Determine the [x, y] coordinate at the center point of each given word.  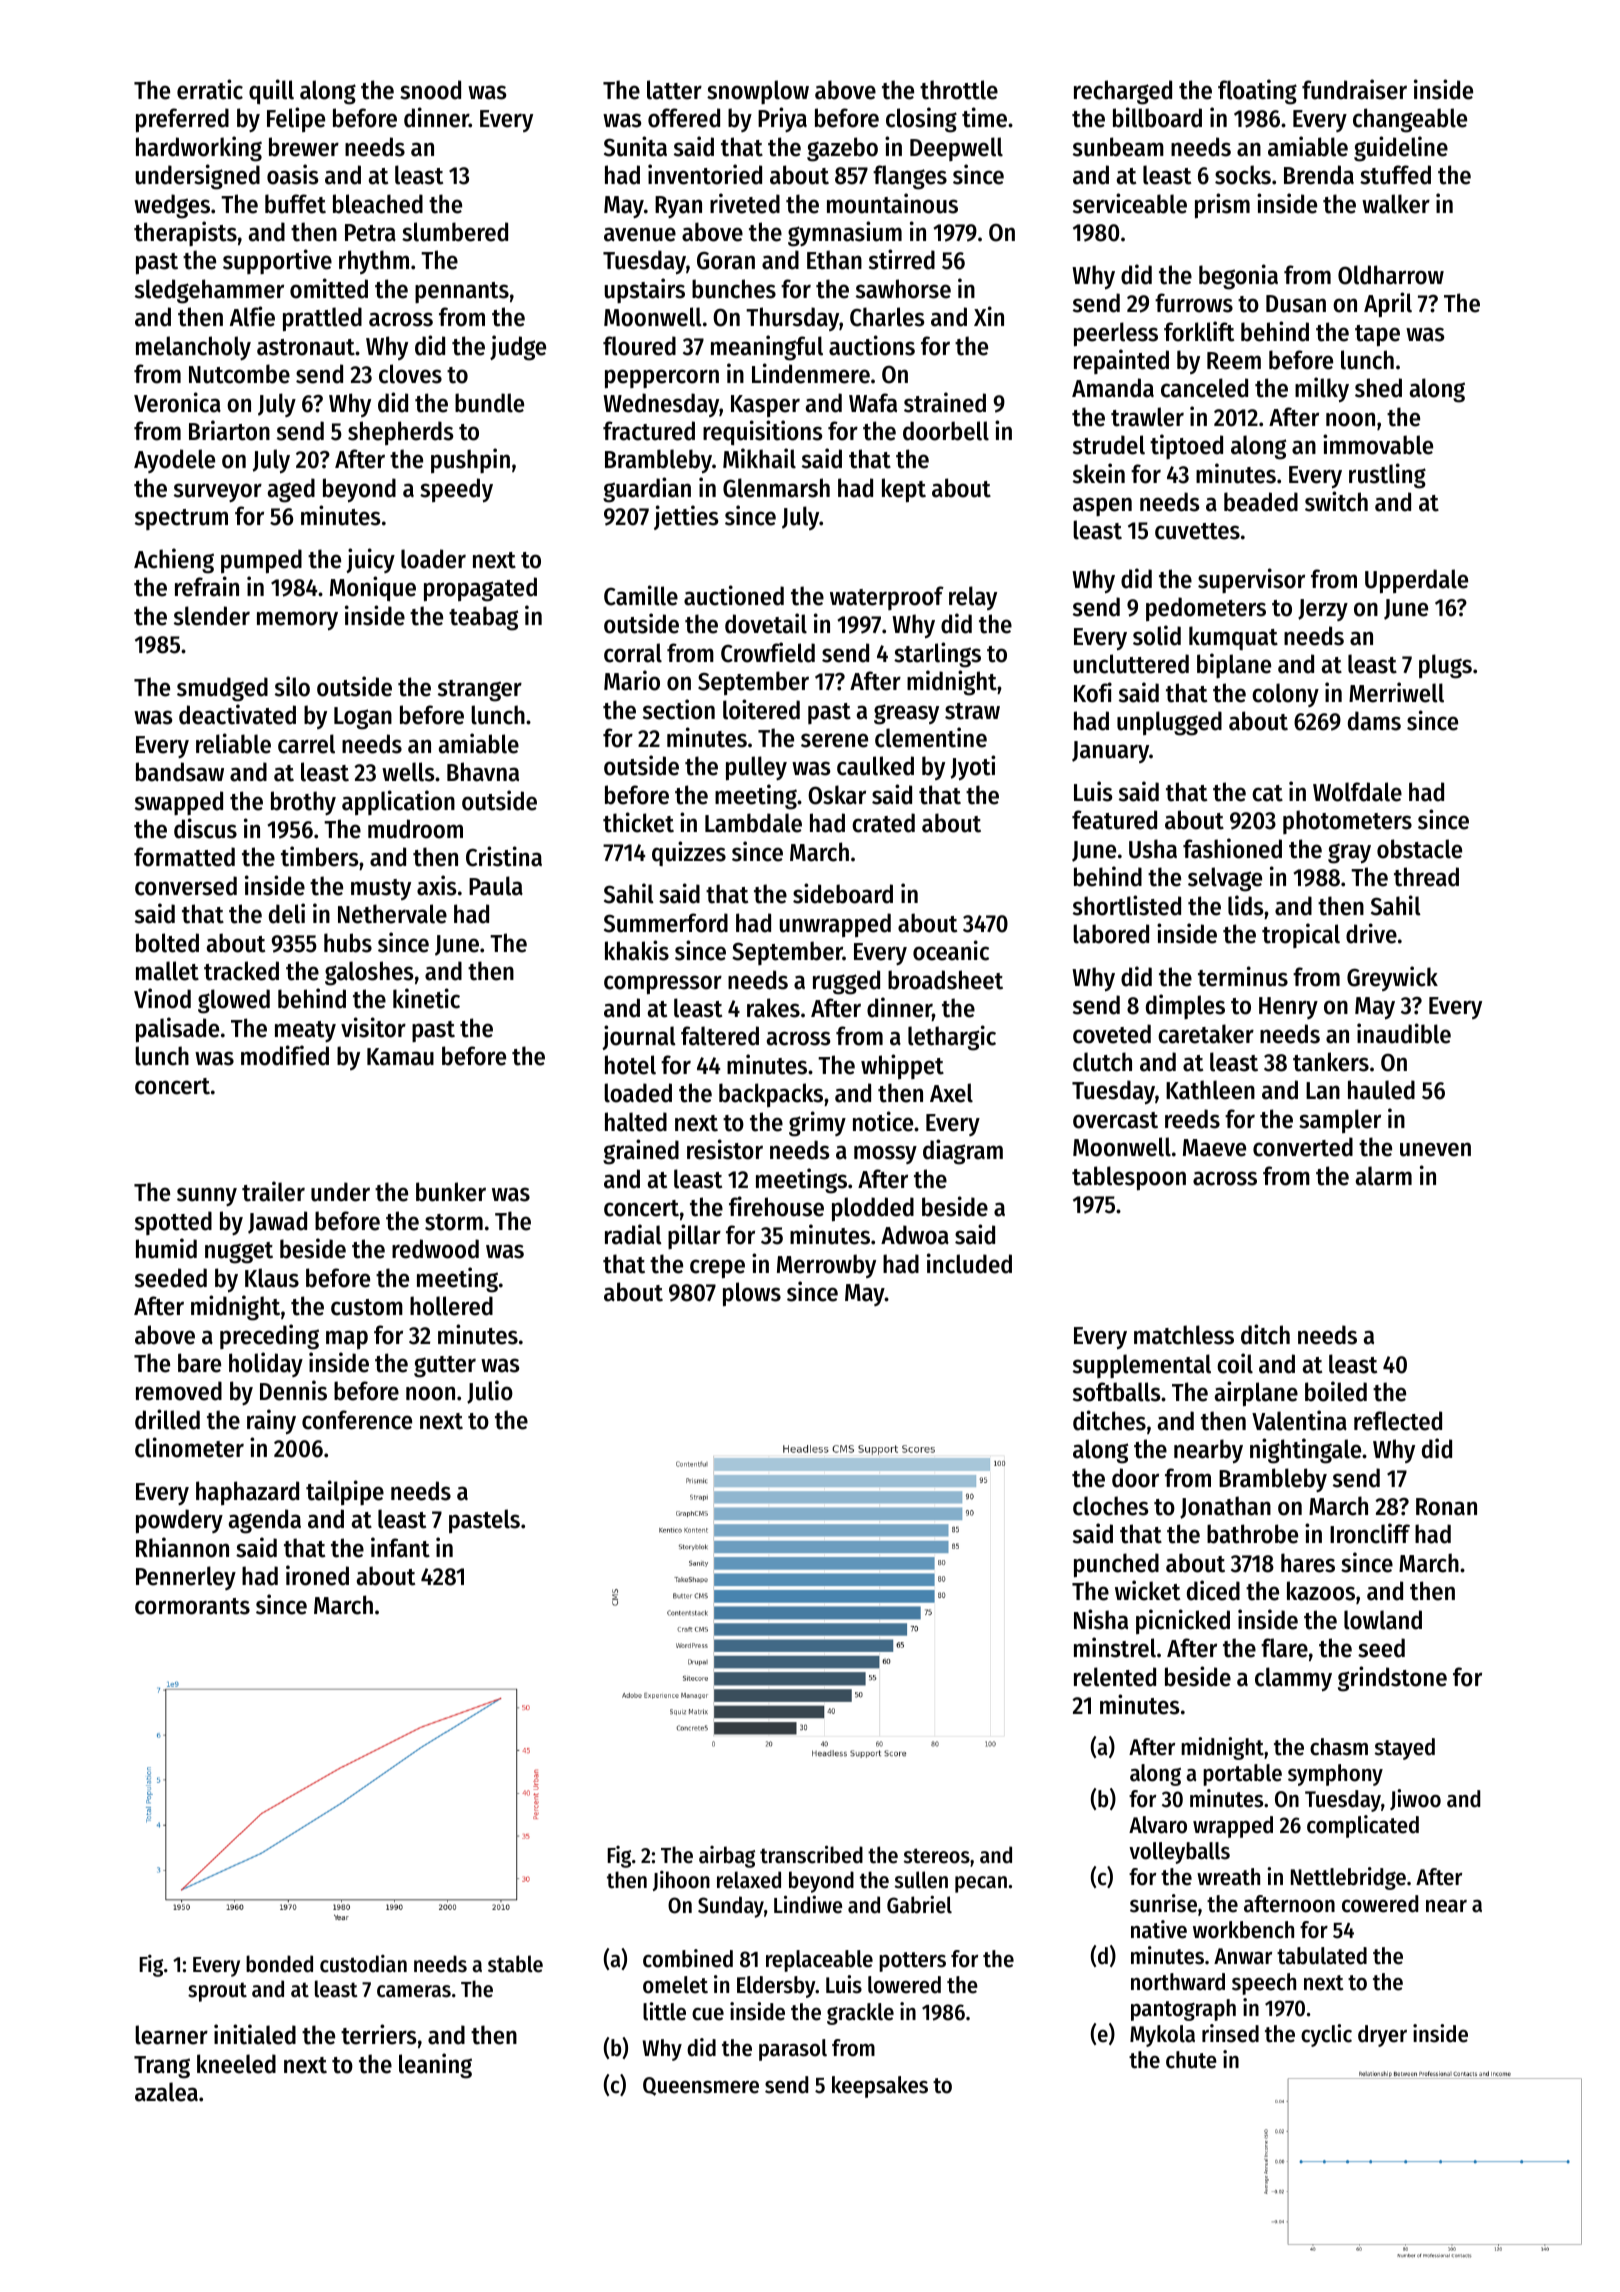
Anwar [1243, 1956]
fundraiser [1354, 89]
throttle [959, 90]
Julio [490, 1392]
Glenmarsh [776, 488]
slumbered [455, 232]
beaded [1261, 502]
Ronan [1446, 1507]
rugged [846, 982]
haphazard [247, 1493]
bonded [279, 1964]
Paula [496, 886]
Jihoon [681, 1880]
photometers [1347, 822]
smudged [222, 689]
